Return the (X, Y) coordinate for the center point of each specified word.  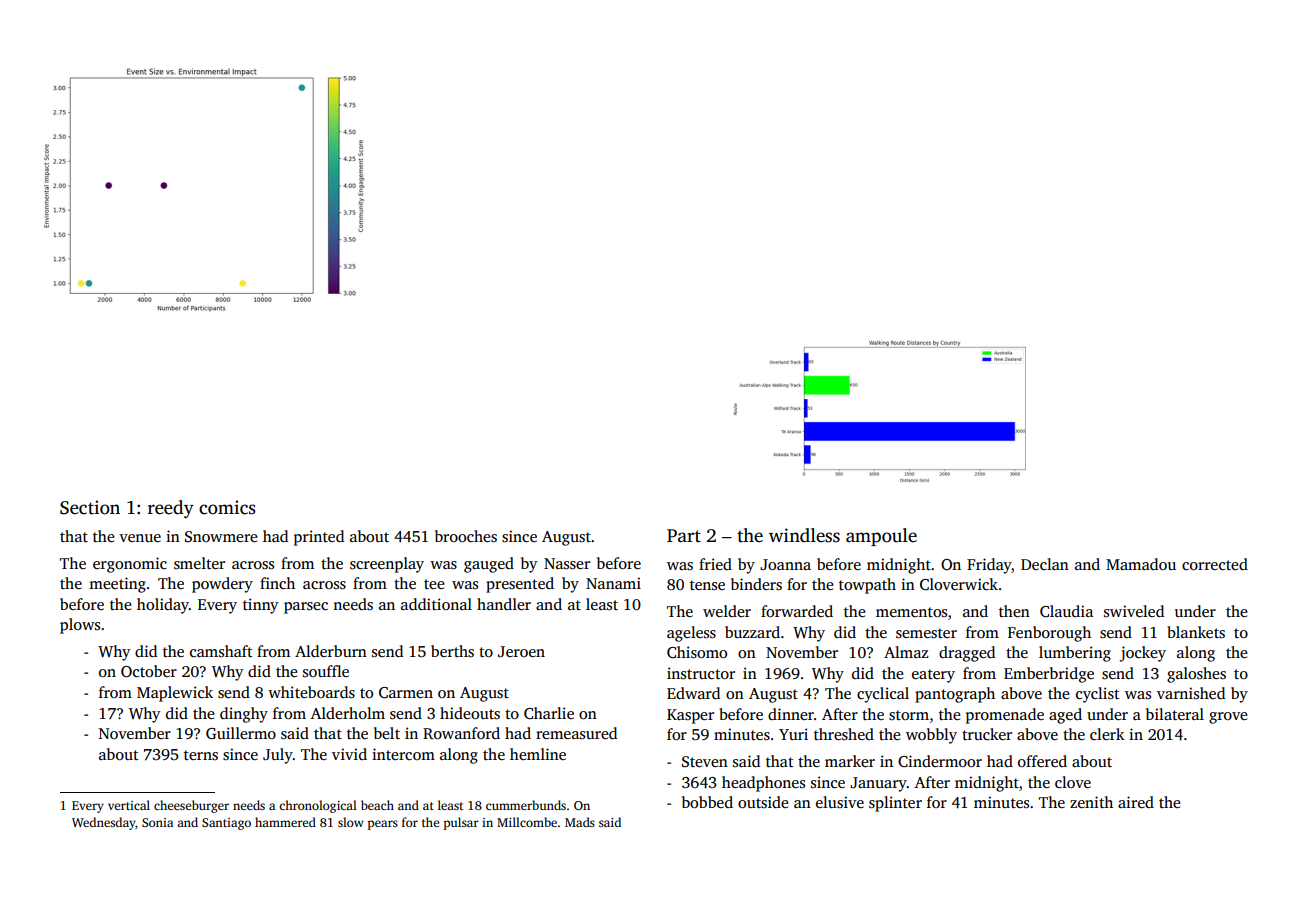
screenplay (387, 565)
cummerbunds (526, 805)
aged (1065, 716)
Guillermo (241, 733)
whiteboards (311, 692)
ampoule (881, 537)
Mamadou (1141, 564)
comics (227, 507)
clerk (1107, 734)
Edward (693, 693)
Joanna (785, 564)
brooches (466, 536)
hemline (538, 754)
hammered (285, 822)
